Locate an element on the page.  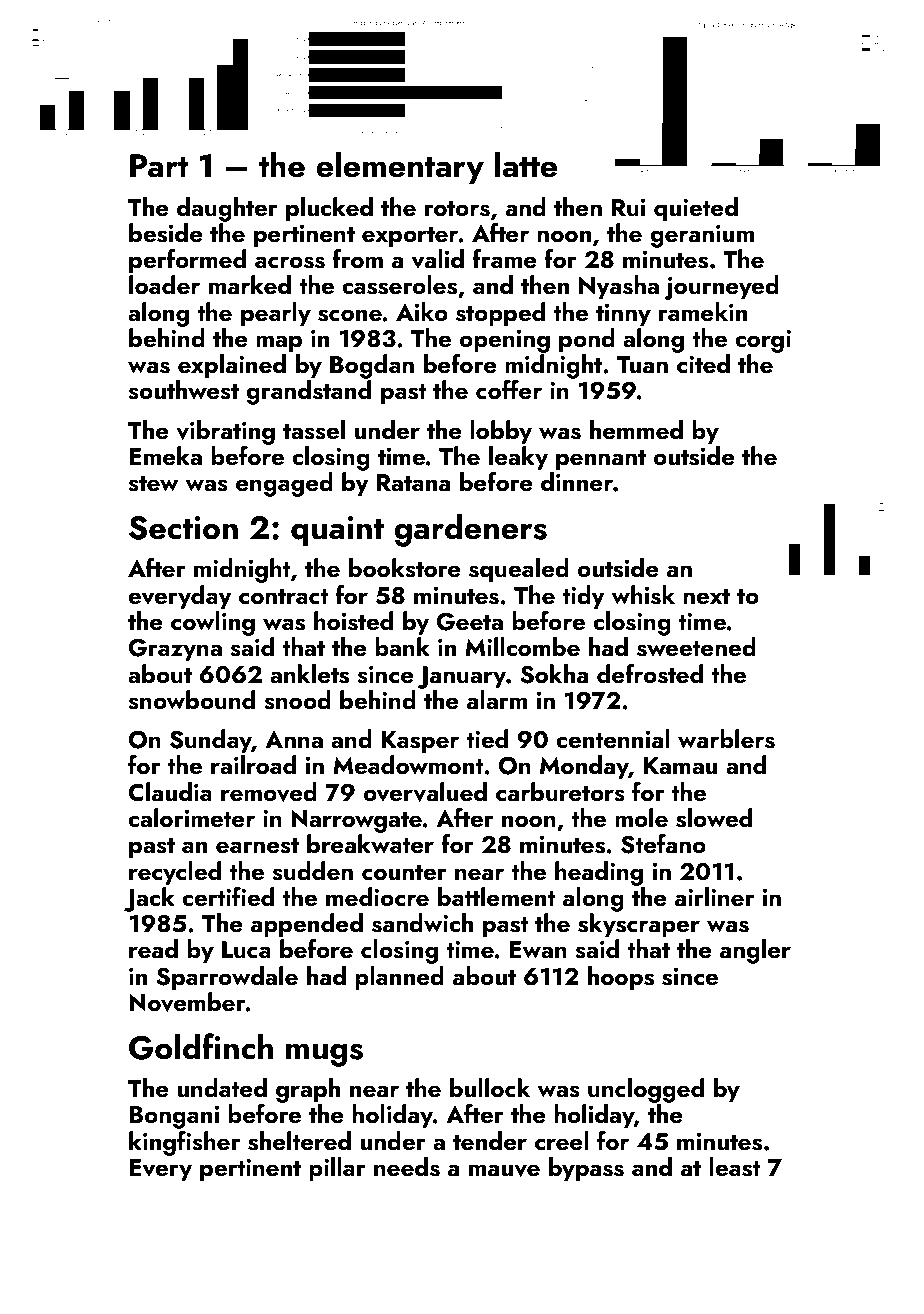
Goldfinch is located at coordinates (201, 1046).
